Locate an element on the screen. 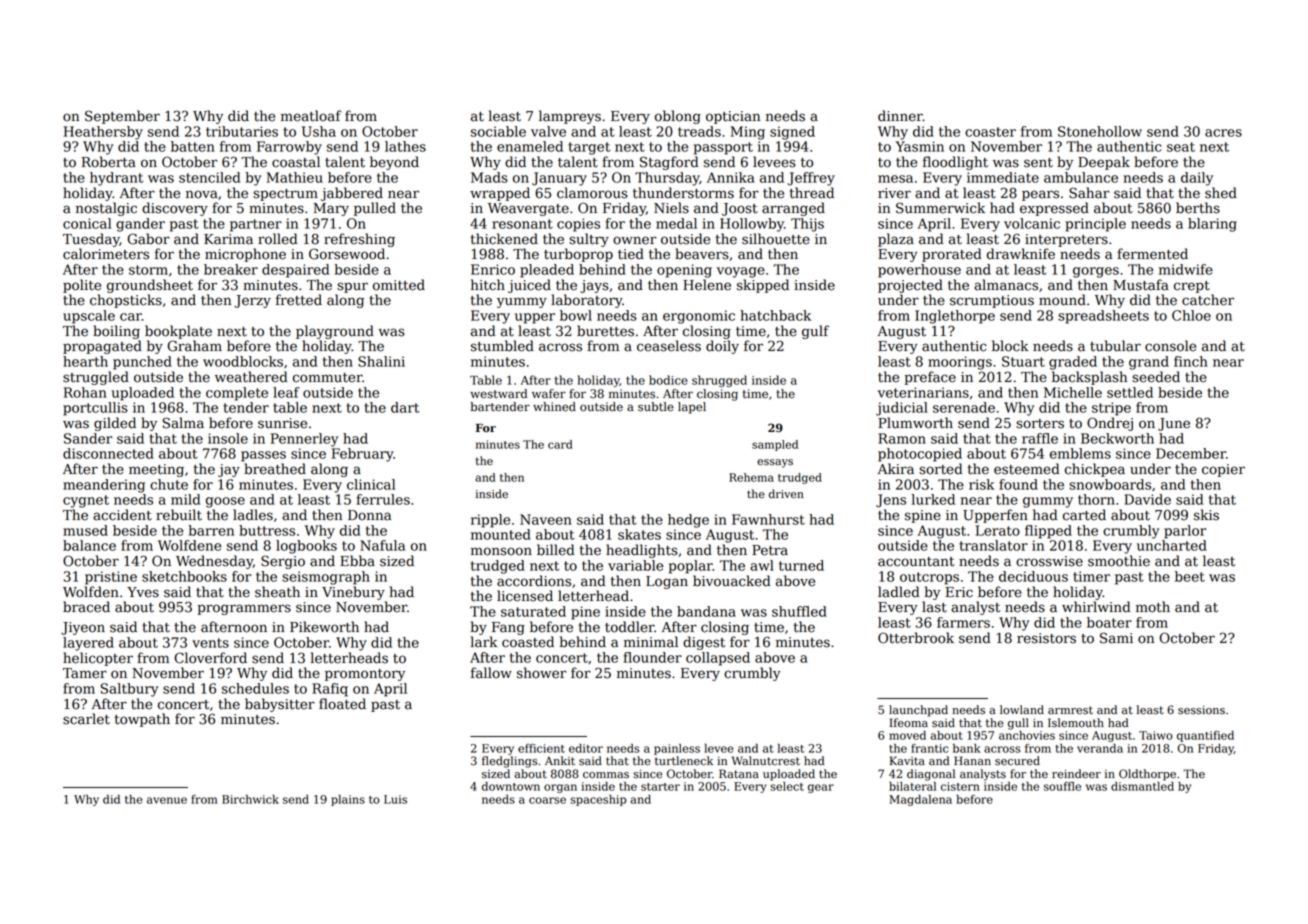  September is located at coordinates (122, 117).
